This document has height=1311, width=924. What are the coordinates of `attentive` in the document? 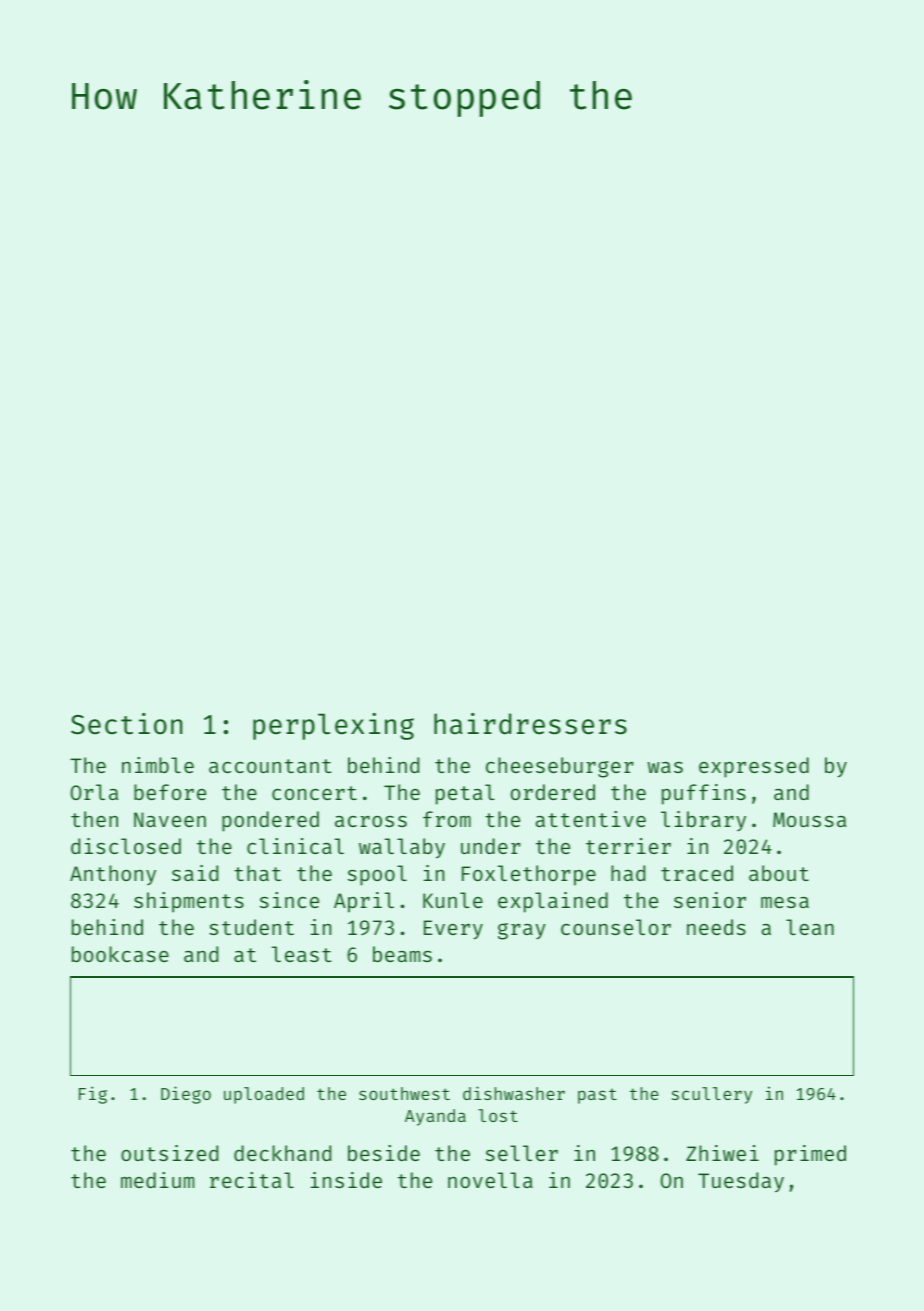 It's located at (590, 819).
